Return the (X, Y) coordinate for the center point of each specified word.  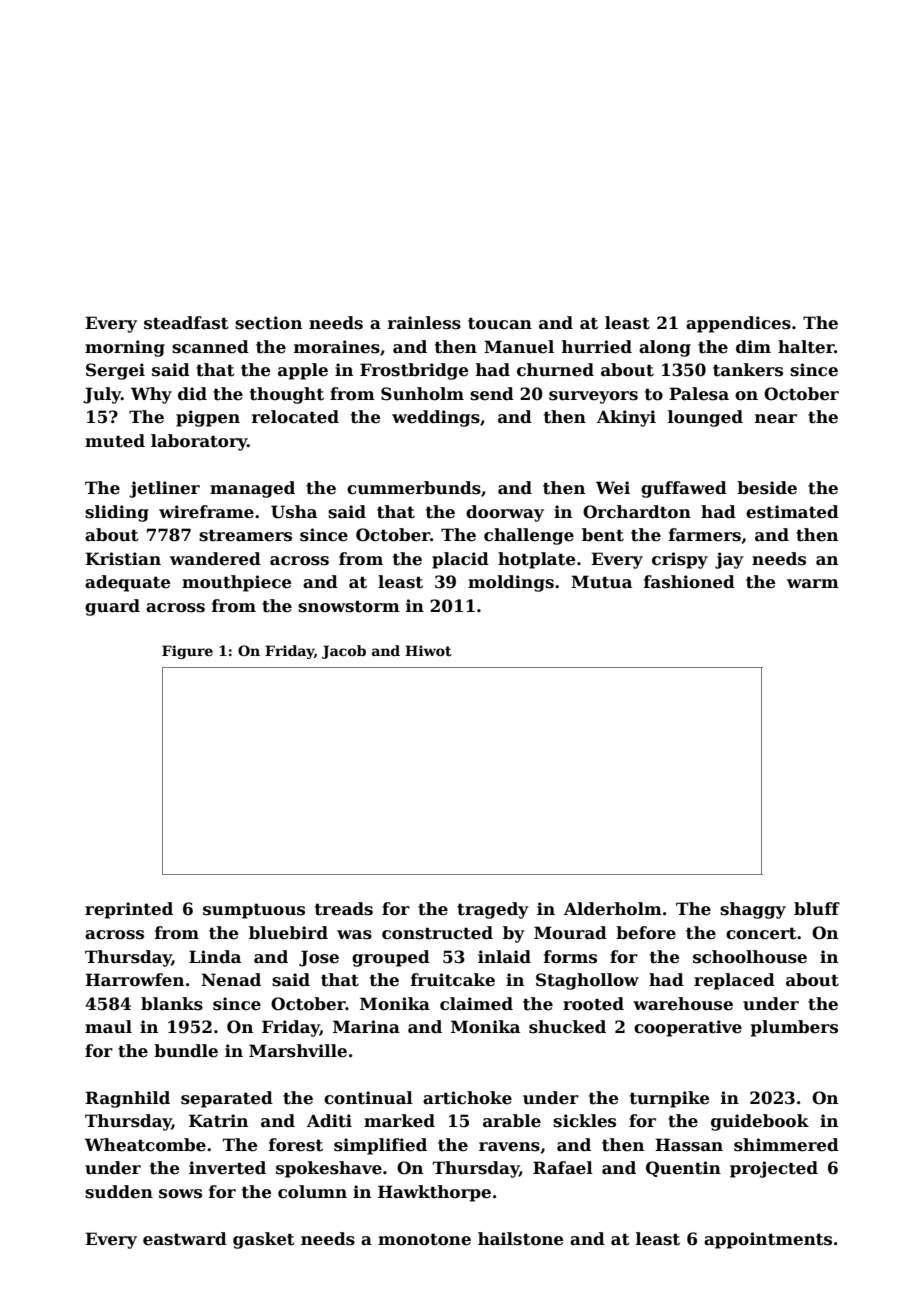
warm (813, 584)
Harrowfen (134, 980)
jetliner (164, 489)
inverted (227, 1168)
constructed (437, 933)
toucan (500, 323)
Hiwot (428, 650)
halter (806, 347)
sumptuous (254, 911)
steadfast (186, 323)
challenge (529, 536)
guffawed (684, 489)
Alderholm (613, 909)
